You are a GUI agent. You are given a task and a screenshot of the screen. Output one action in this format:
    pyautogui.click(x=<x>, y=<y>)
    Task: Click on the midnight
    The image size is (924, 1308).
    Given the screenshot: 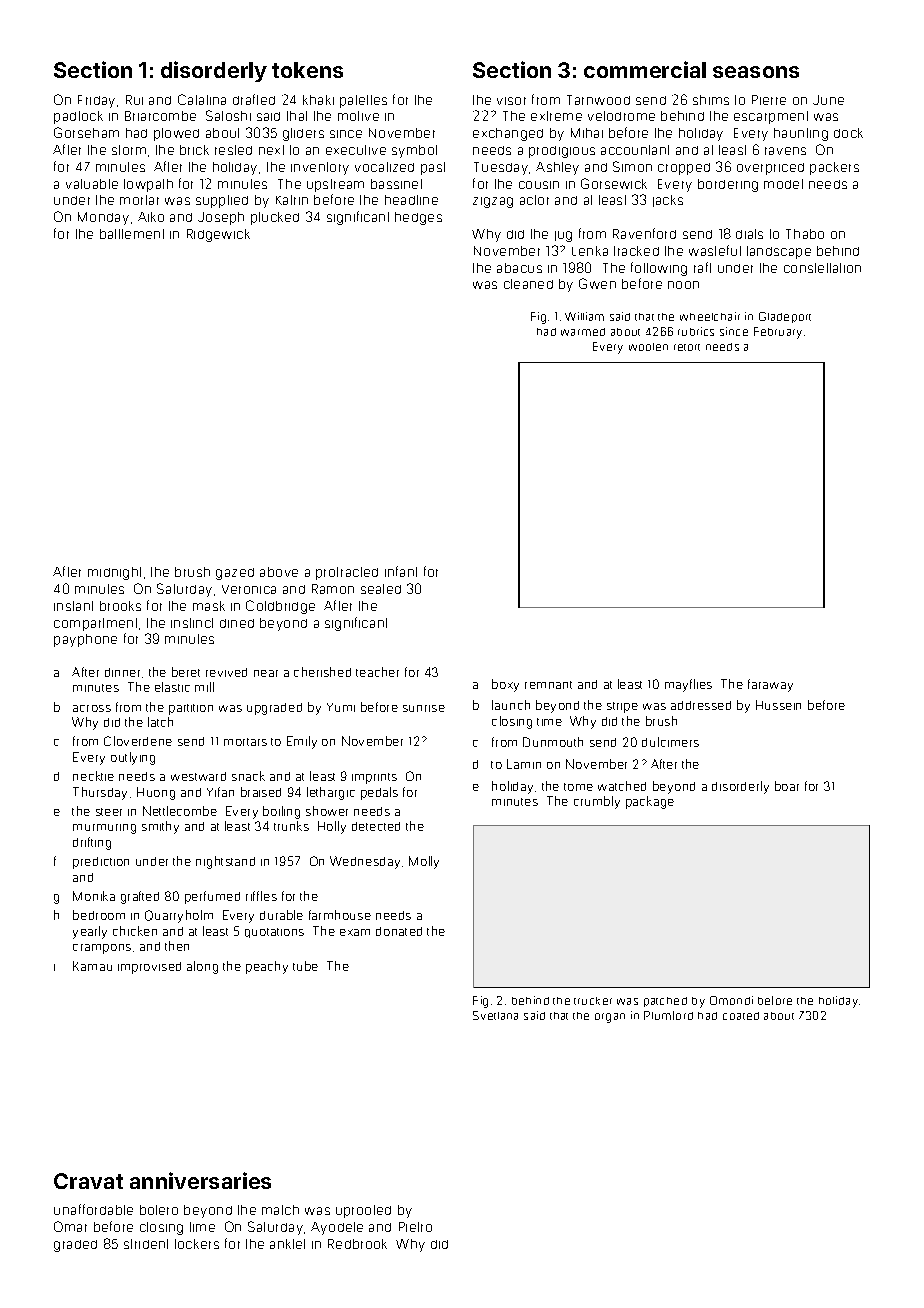 What is the action you would take?
    pyautogui.click(x=114, y=573)
